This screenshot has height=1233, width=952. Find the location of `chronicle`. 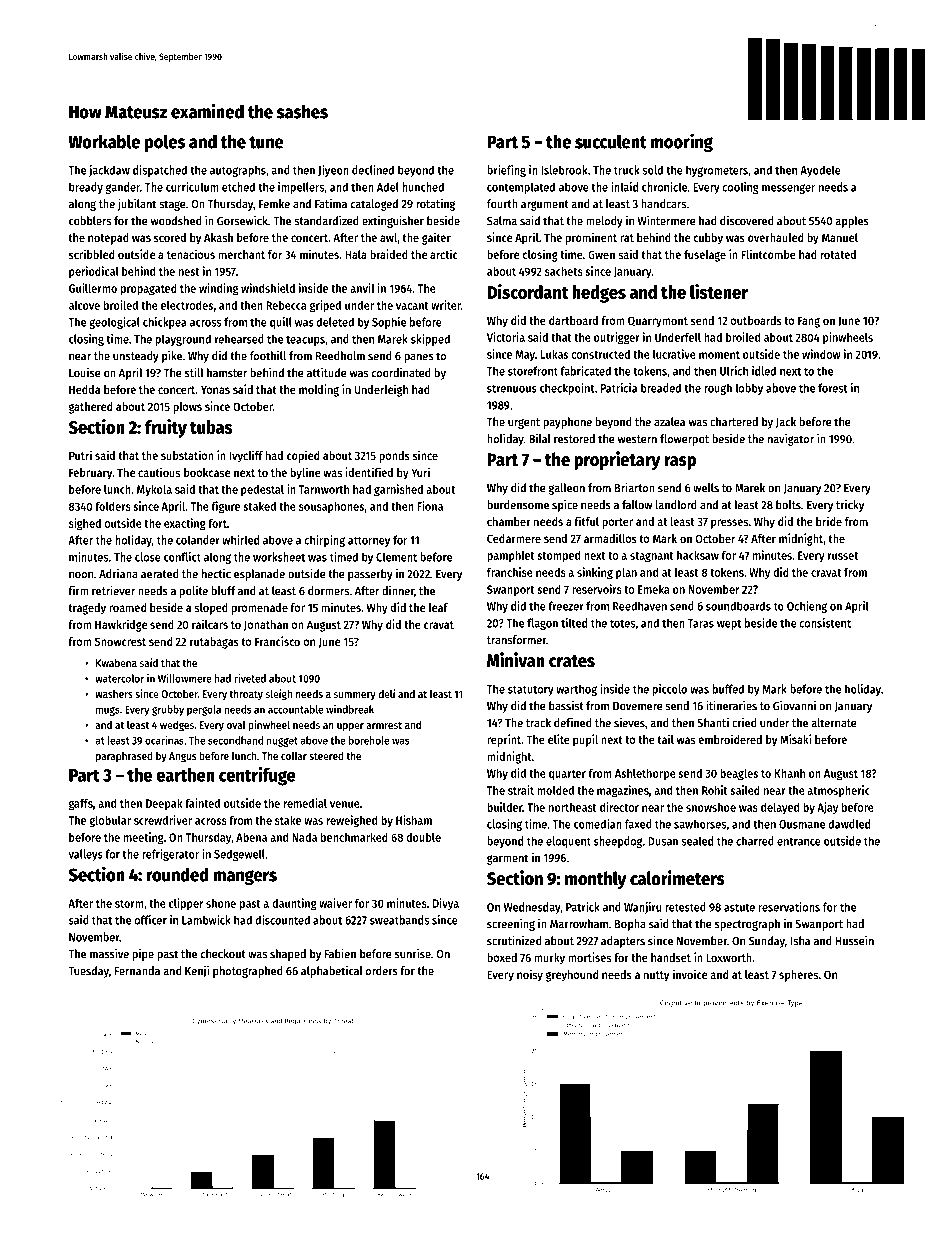

chronicle is located at coordinates (664, 187).
